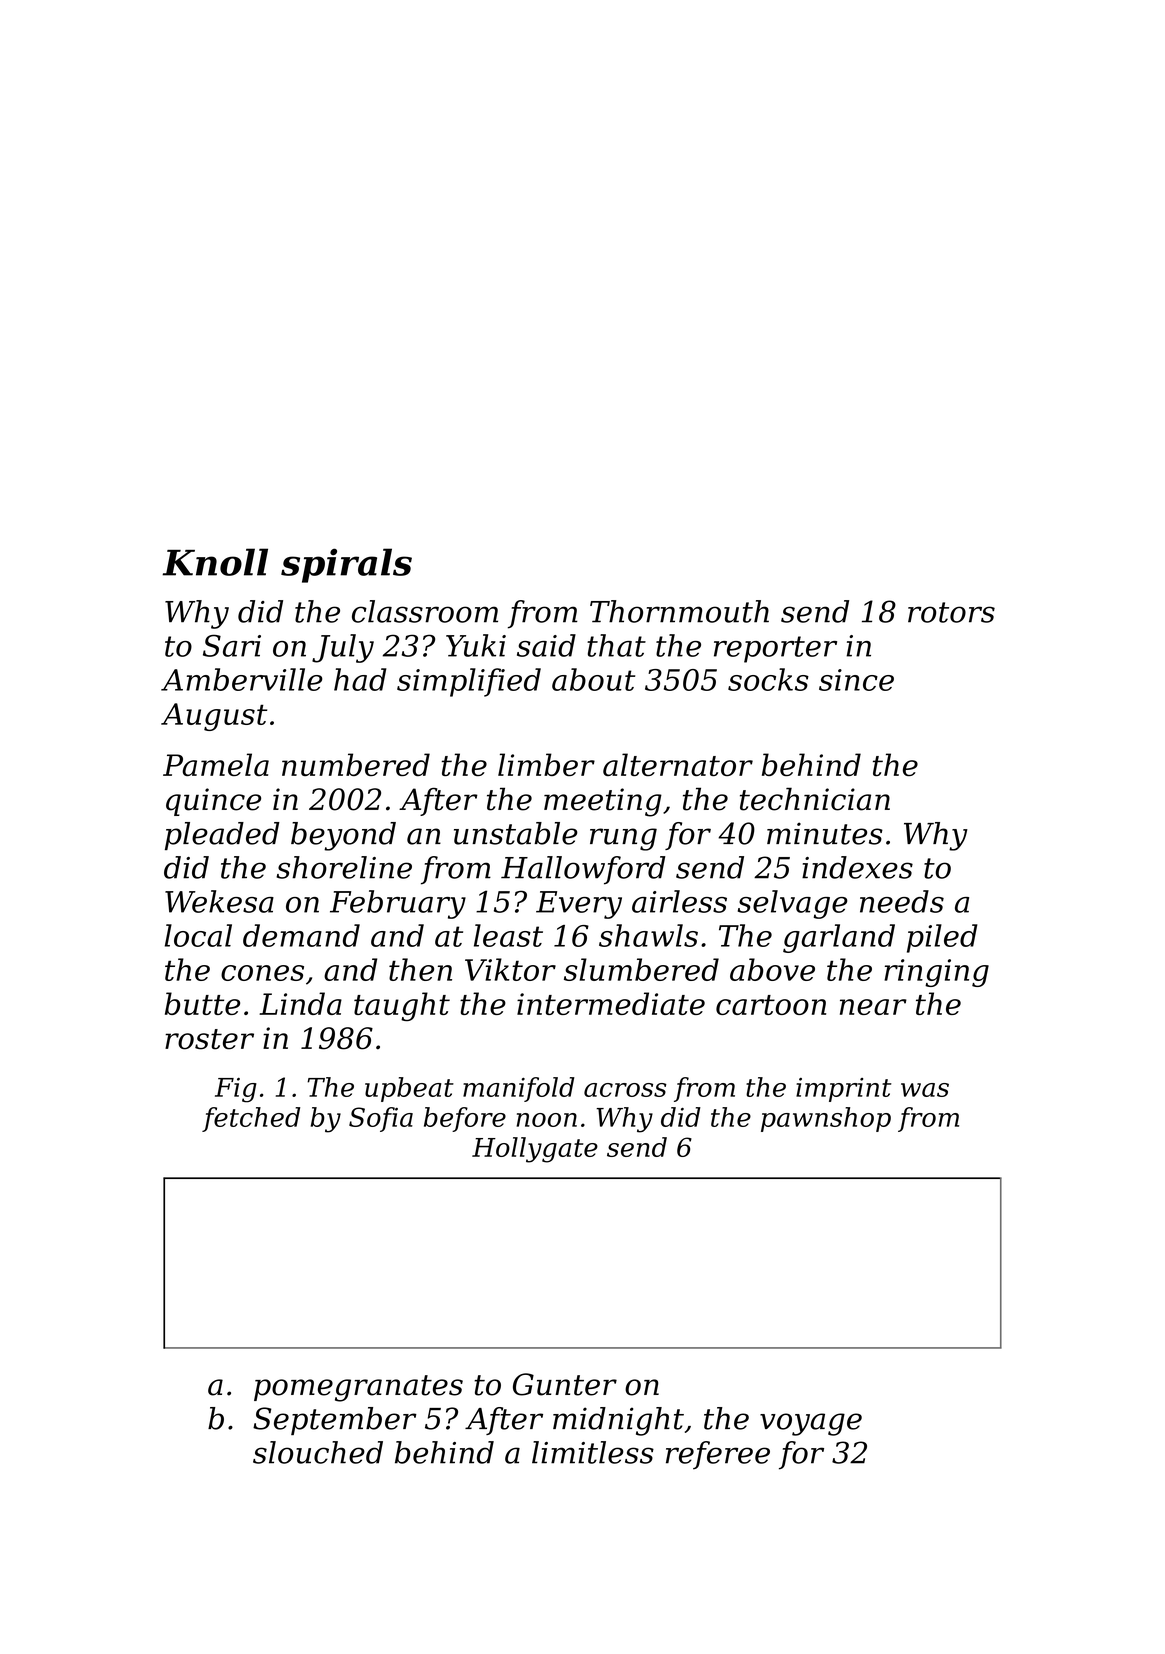 This page has height=1654, width=1165. I want to click on selvage, so click(793, 904).
